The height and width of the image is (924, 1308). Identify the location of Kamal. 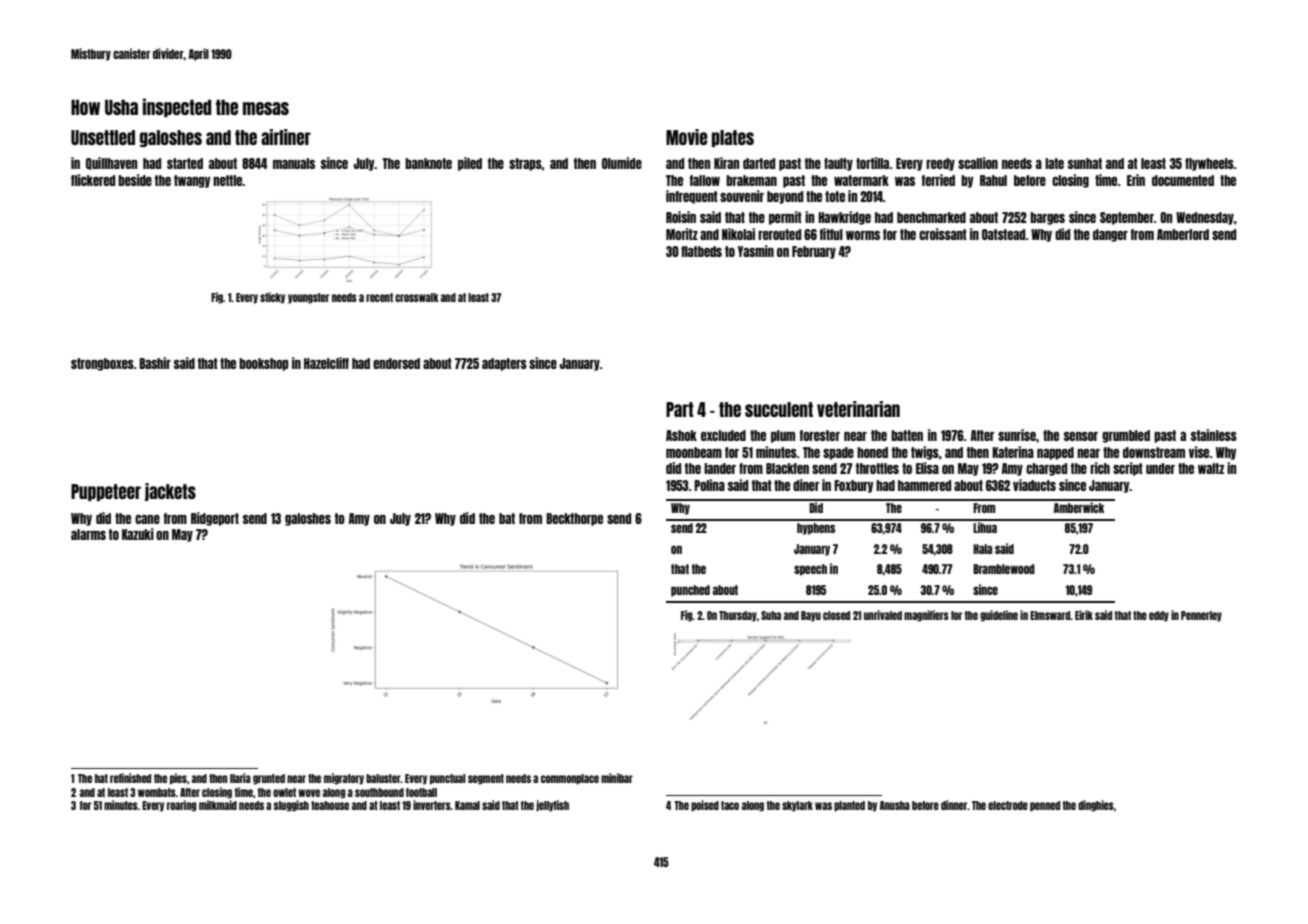
(467, 805).
